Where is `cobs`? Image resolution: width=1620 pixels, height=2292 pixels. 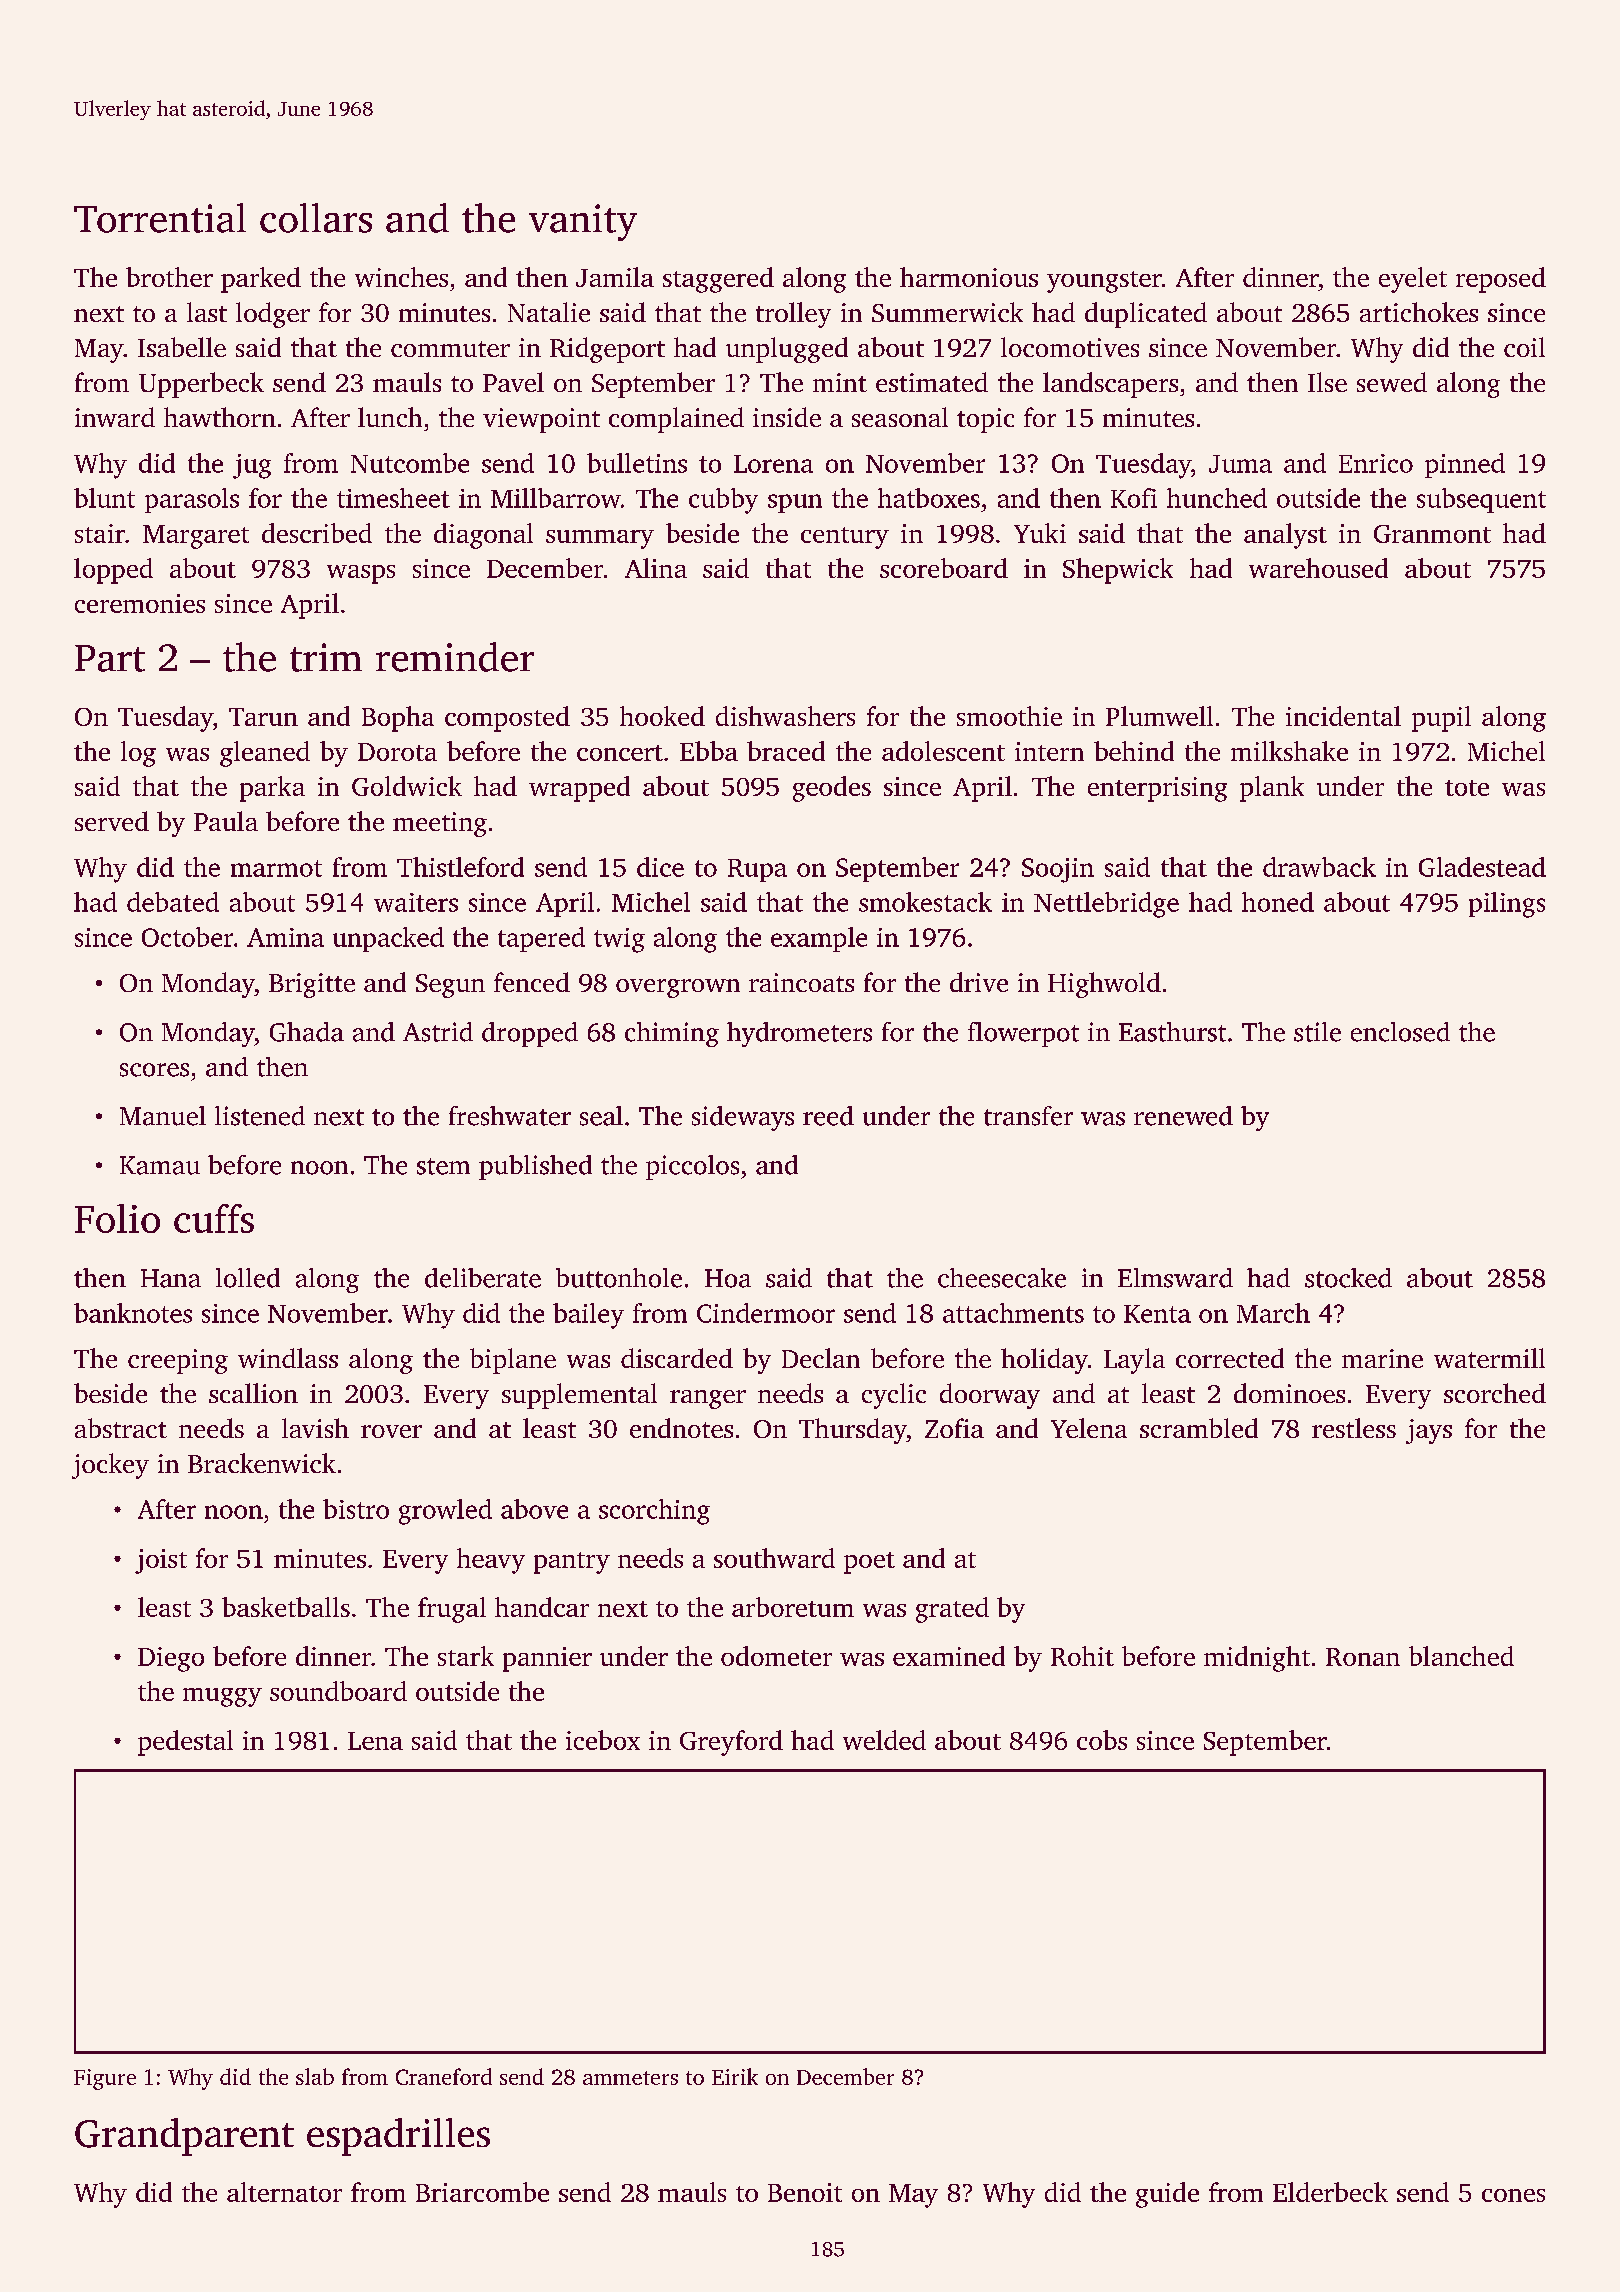
cobs is located at coordinates (1102, 1740).
